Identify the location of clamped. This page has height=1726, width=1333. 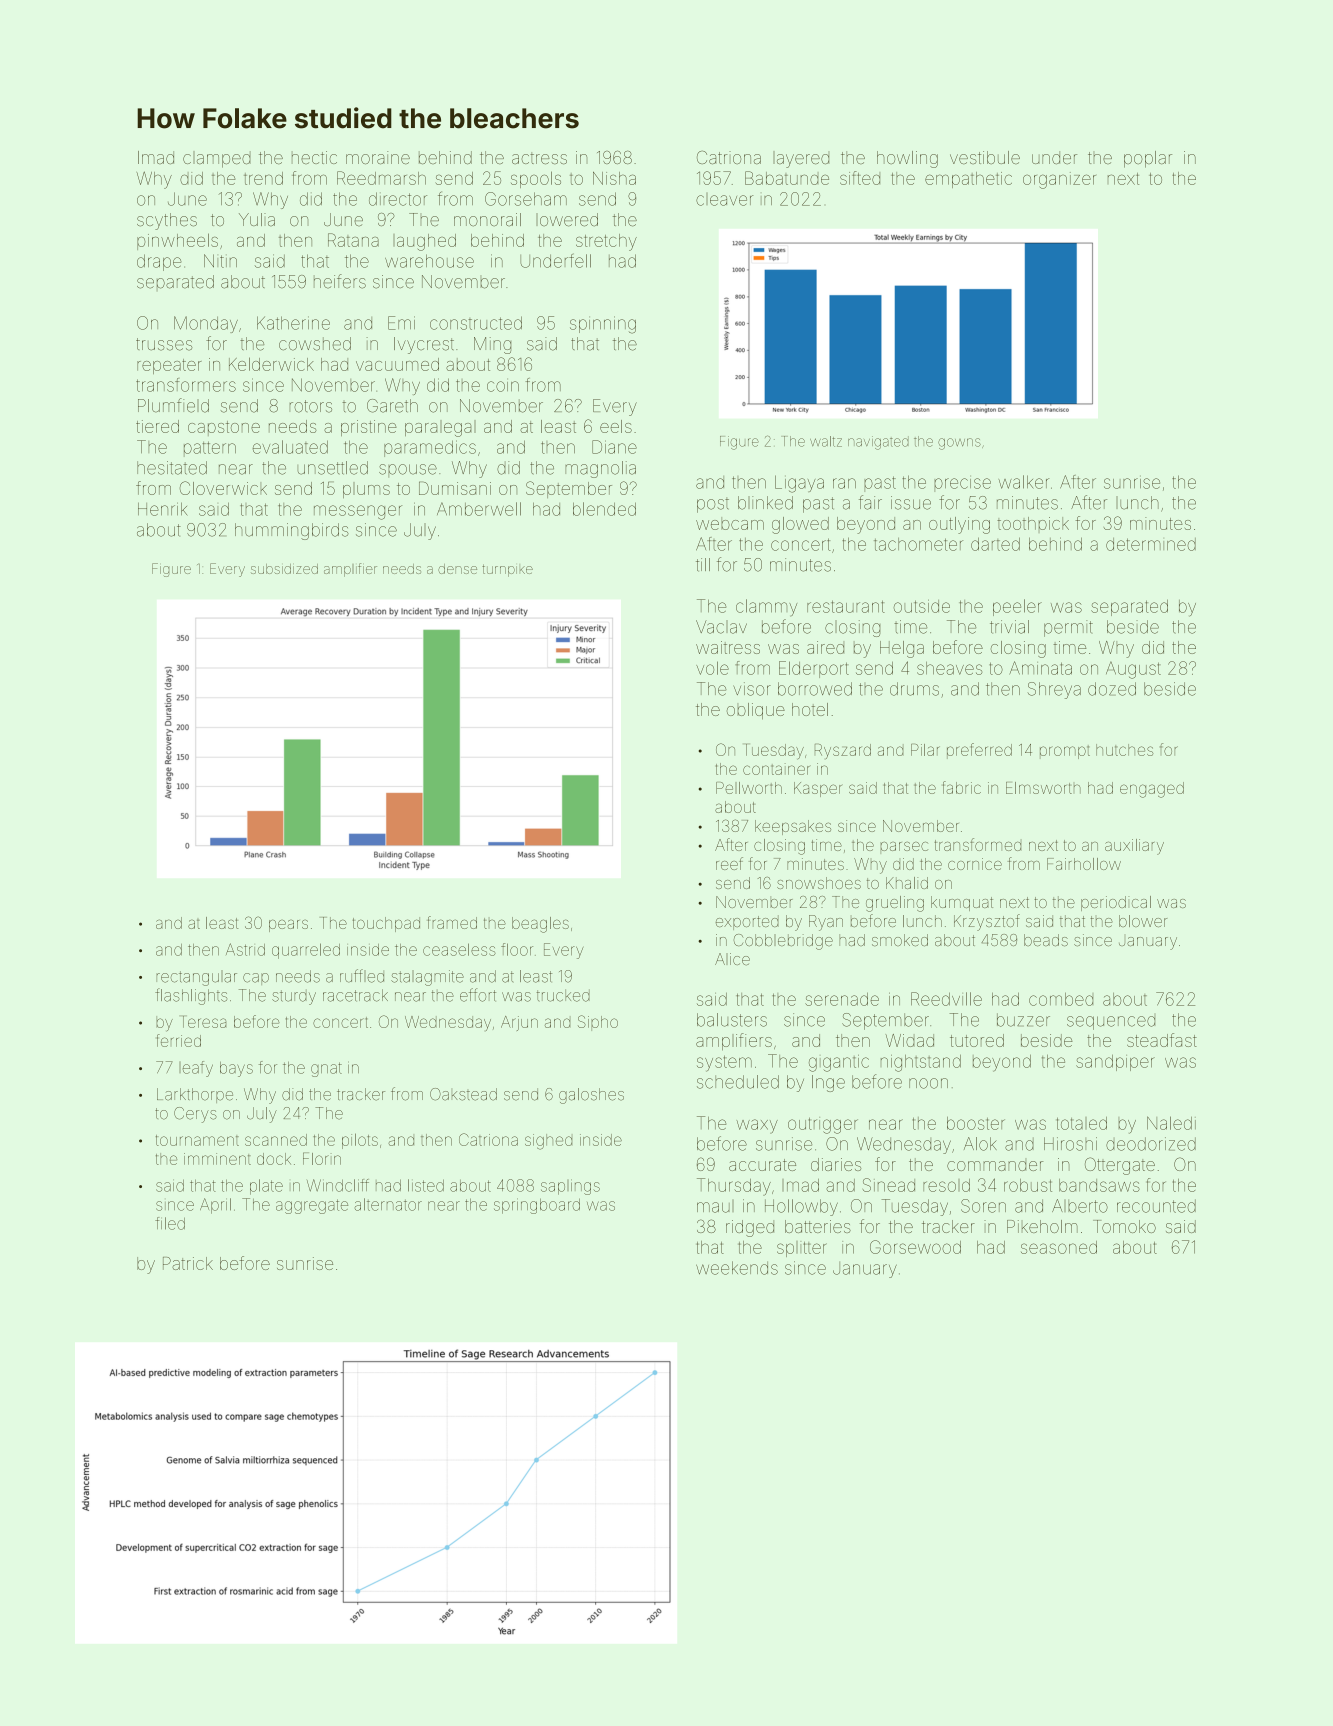
(216, 161).
